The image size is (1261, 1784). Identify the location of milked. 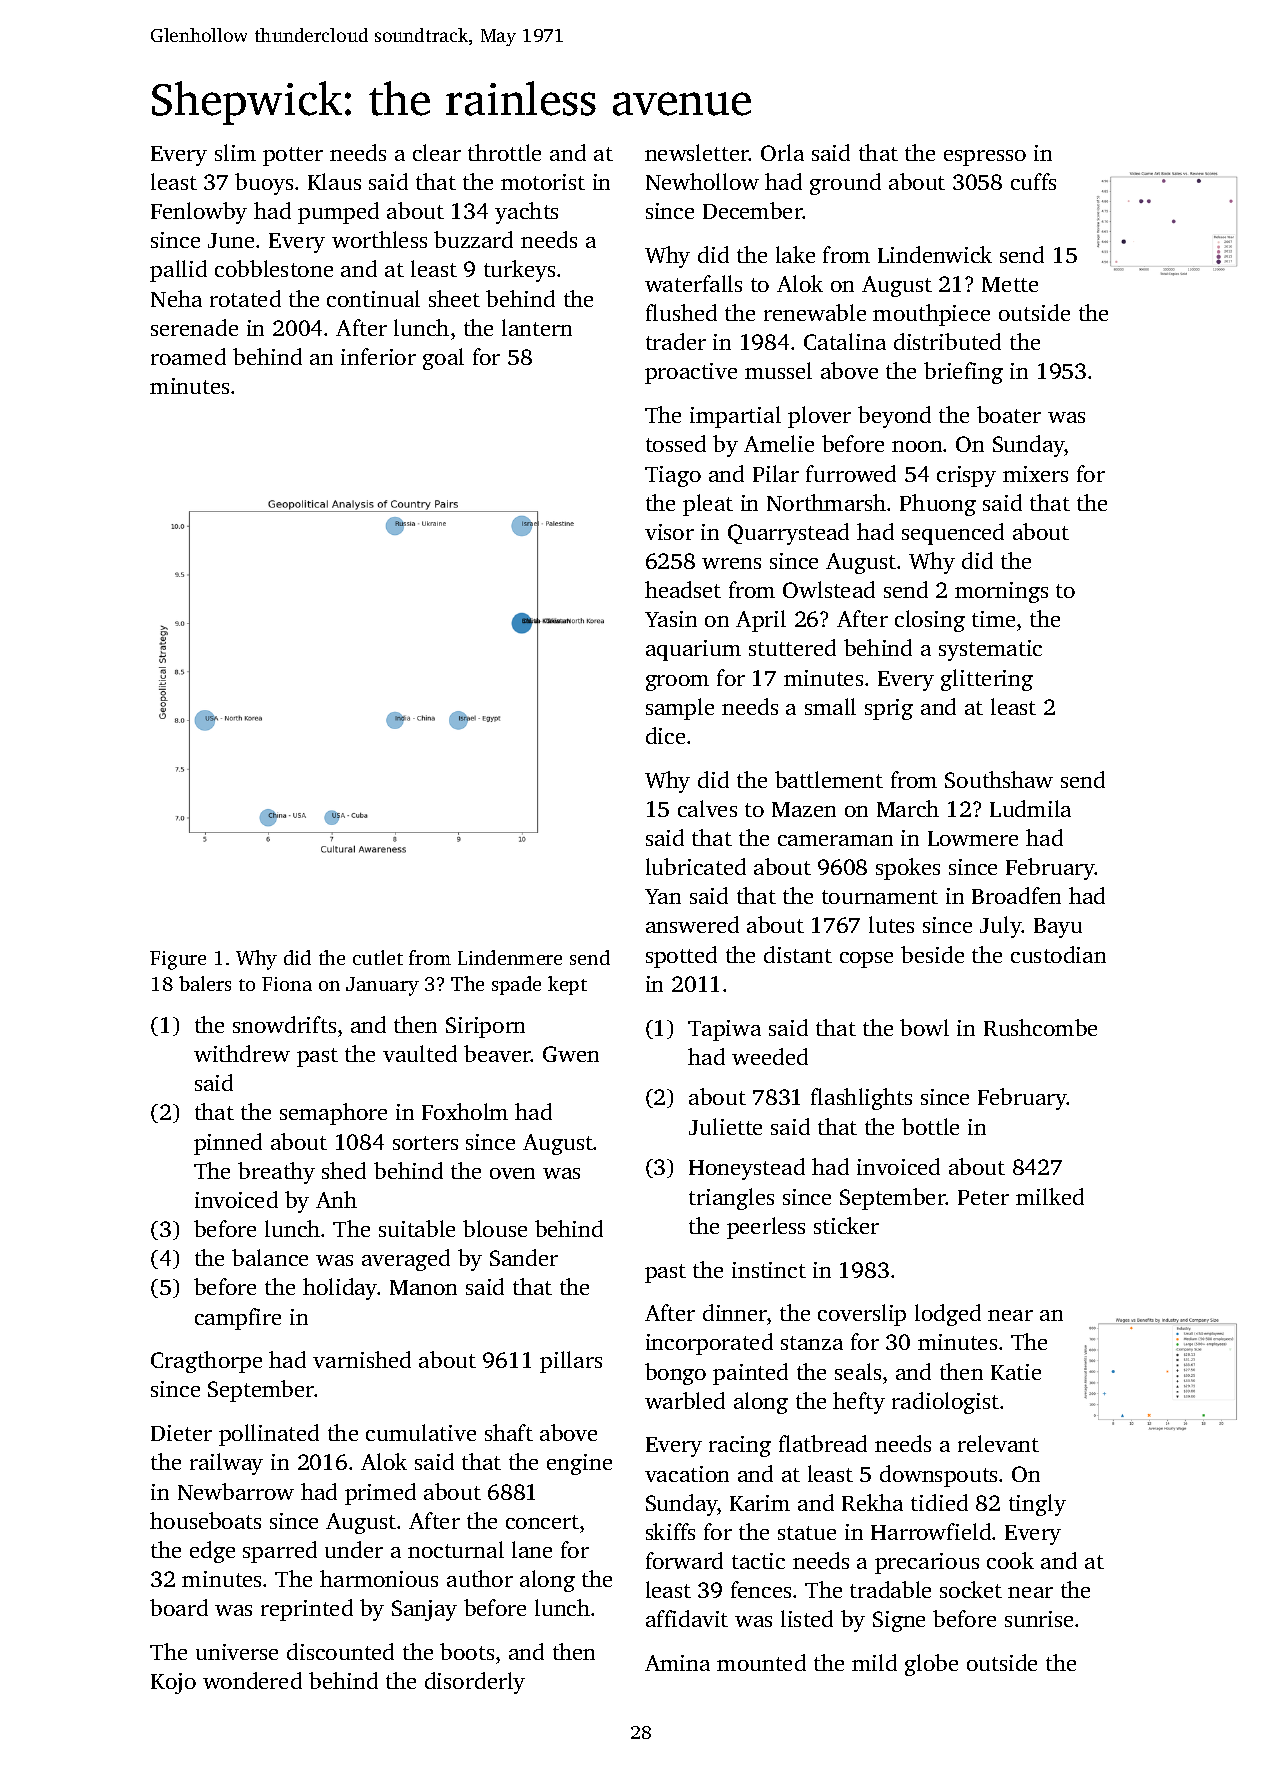
(1050, 1196).
